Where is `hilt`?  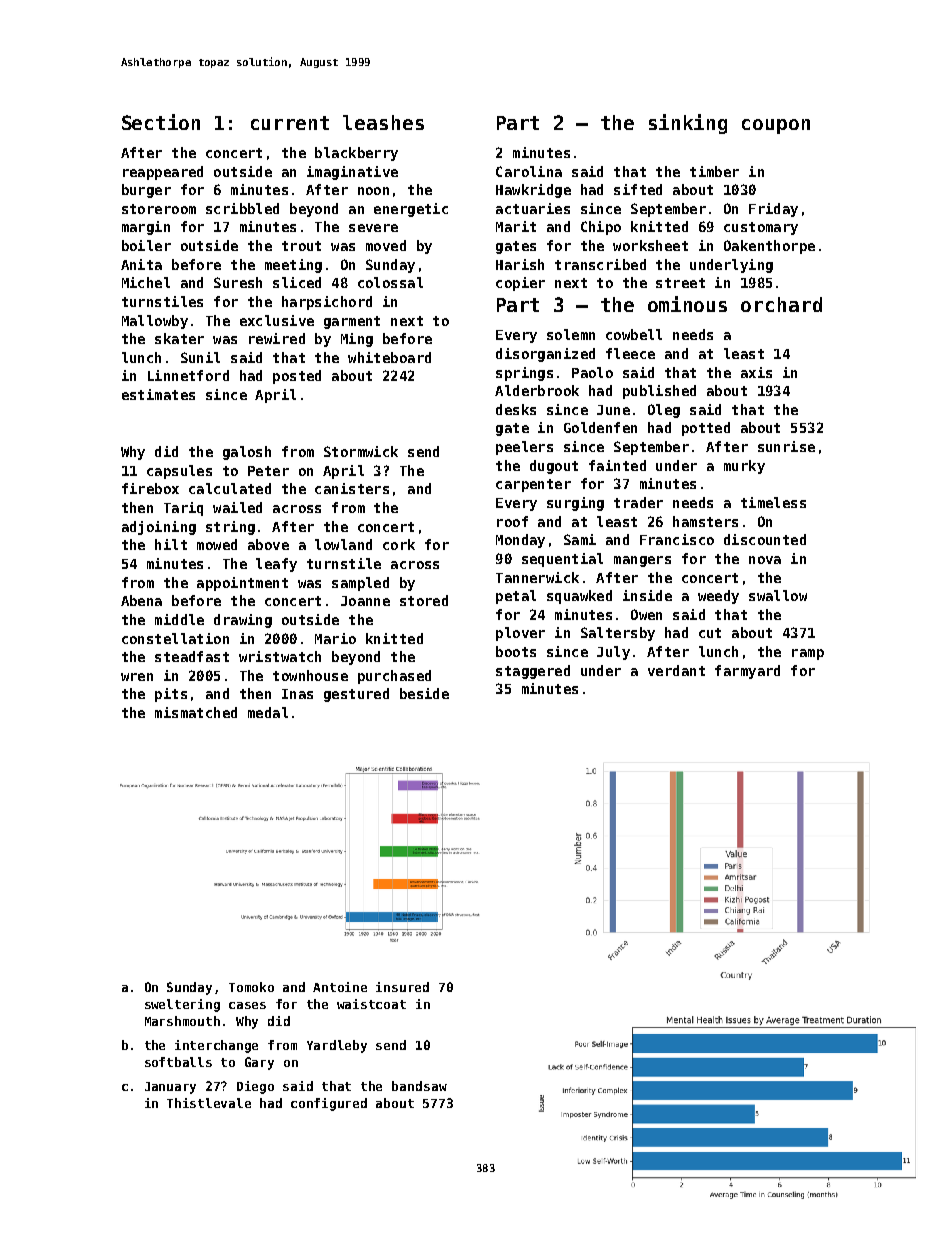 hilt is located at coordinates (171, 544).
